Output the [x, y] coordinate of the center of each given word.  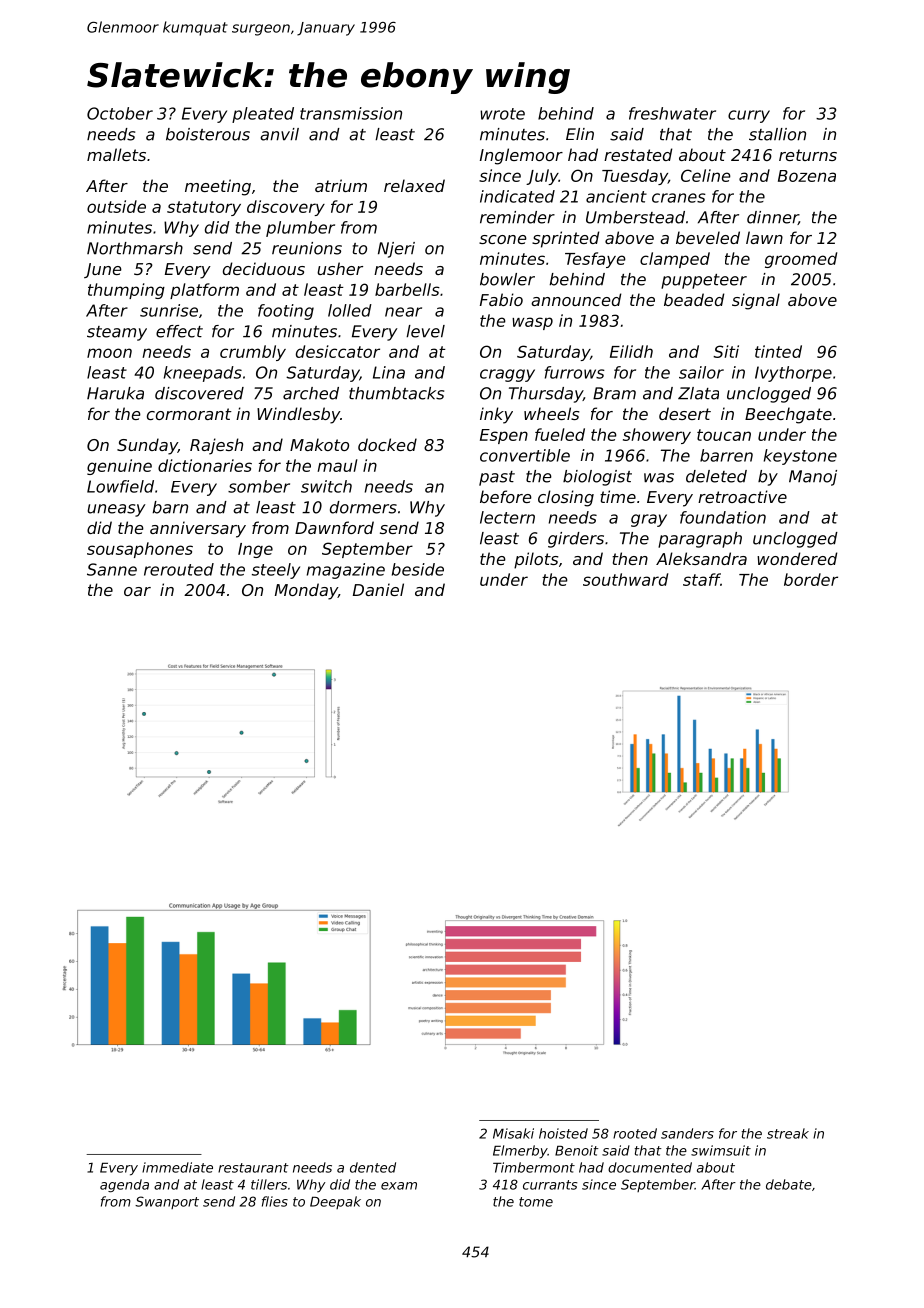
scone [503, 239]
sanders [687, 1133]
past [497, 478]
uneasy [116, 510]
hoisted [563, 1133]
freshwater [672, 113]
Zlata [698, 393]
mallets [116, 154]
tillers [269, 1184]
